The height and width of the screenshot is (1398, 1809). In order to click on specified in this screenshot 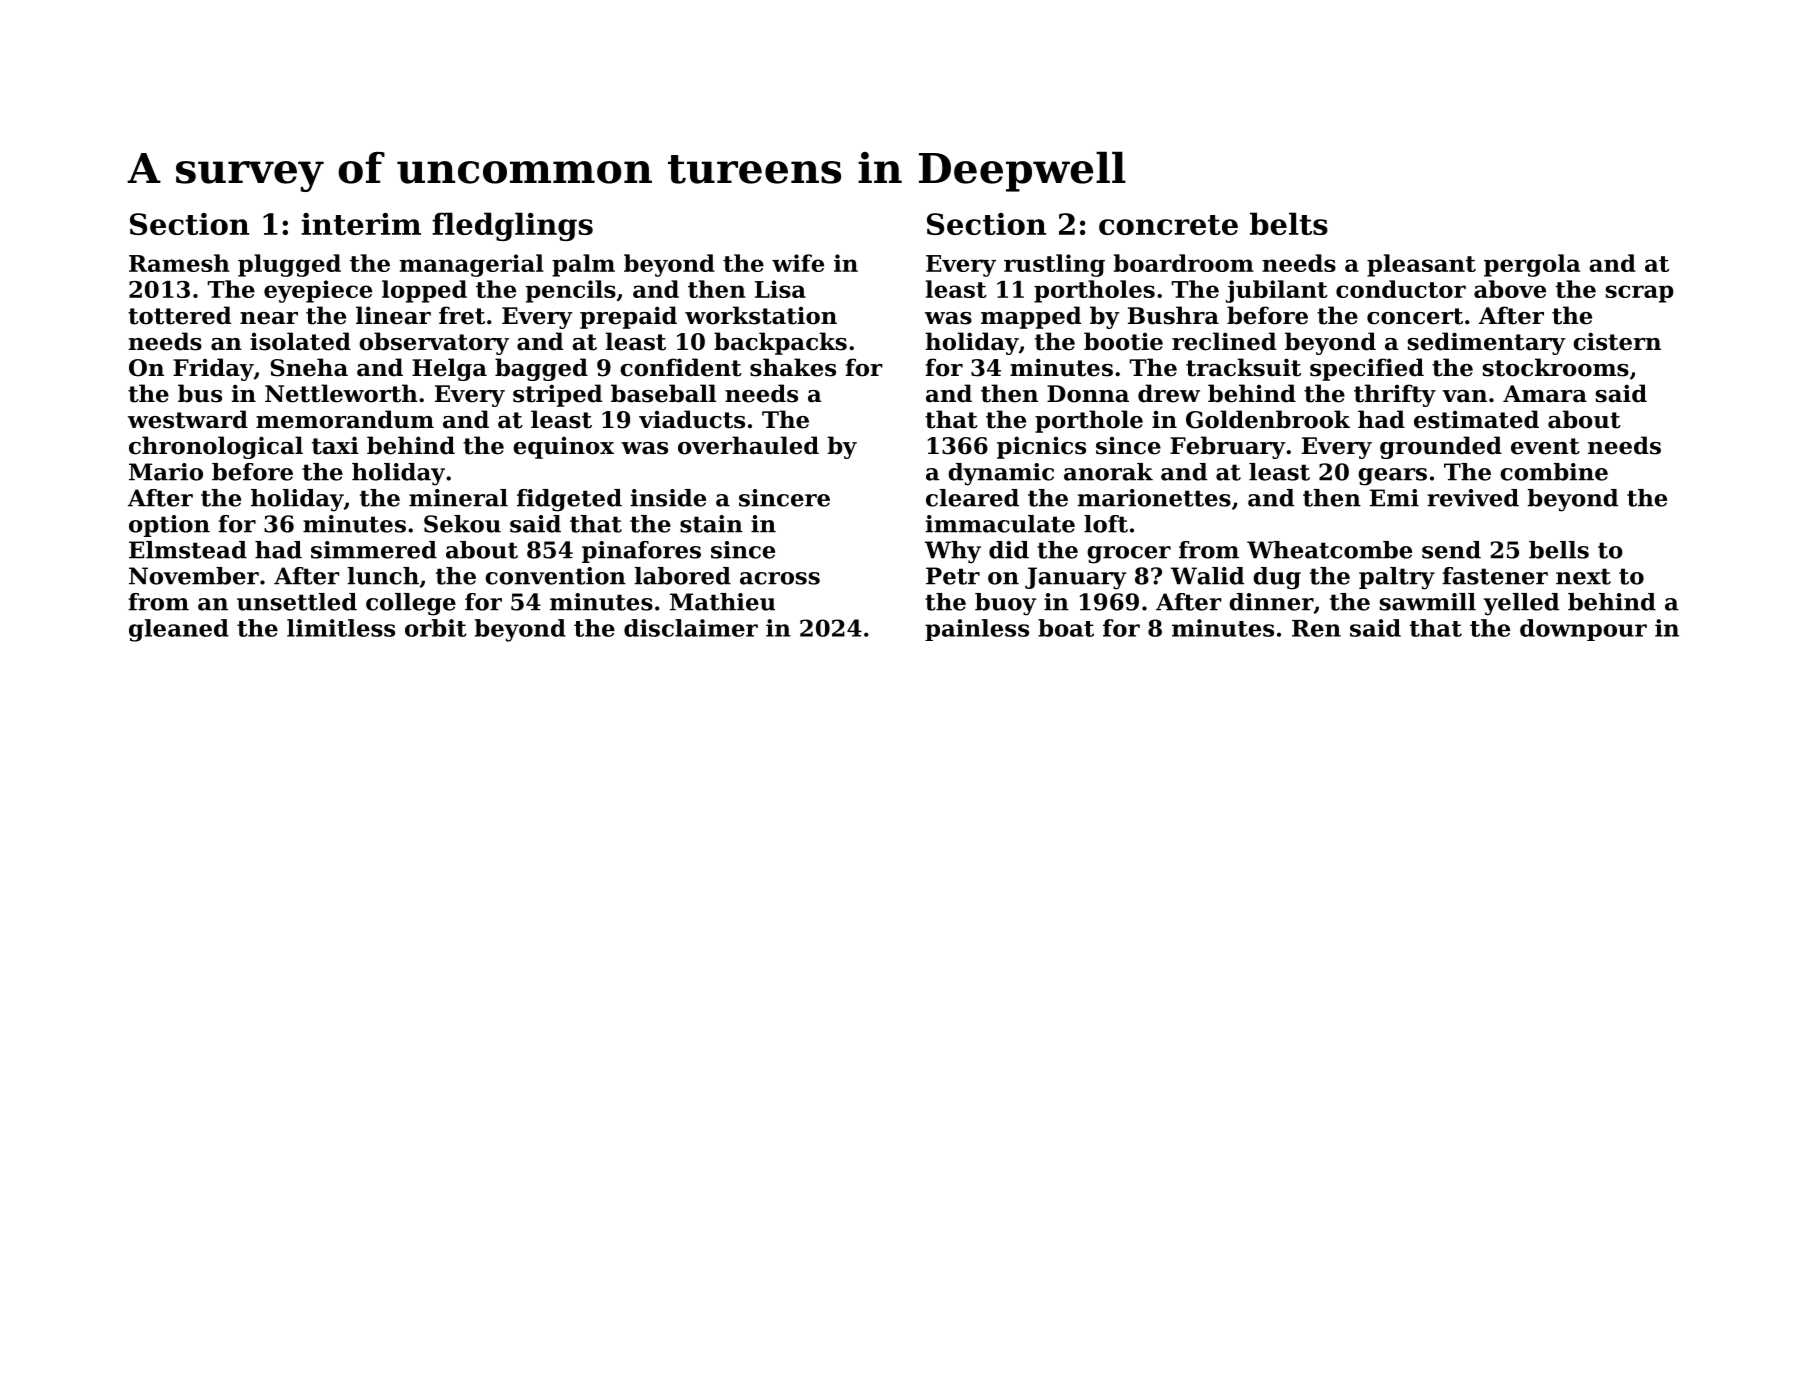, I will do `click(1367, 369)`.
